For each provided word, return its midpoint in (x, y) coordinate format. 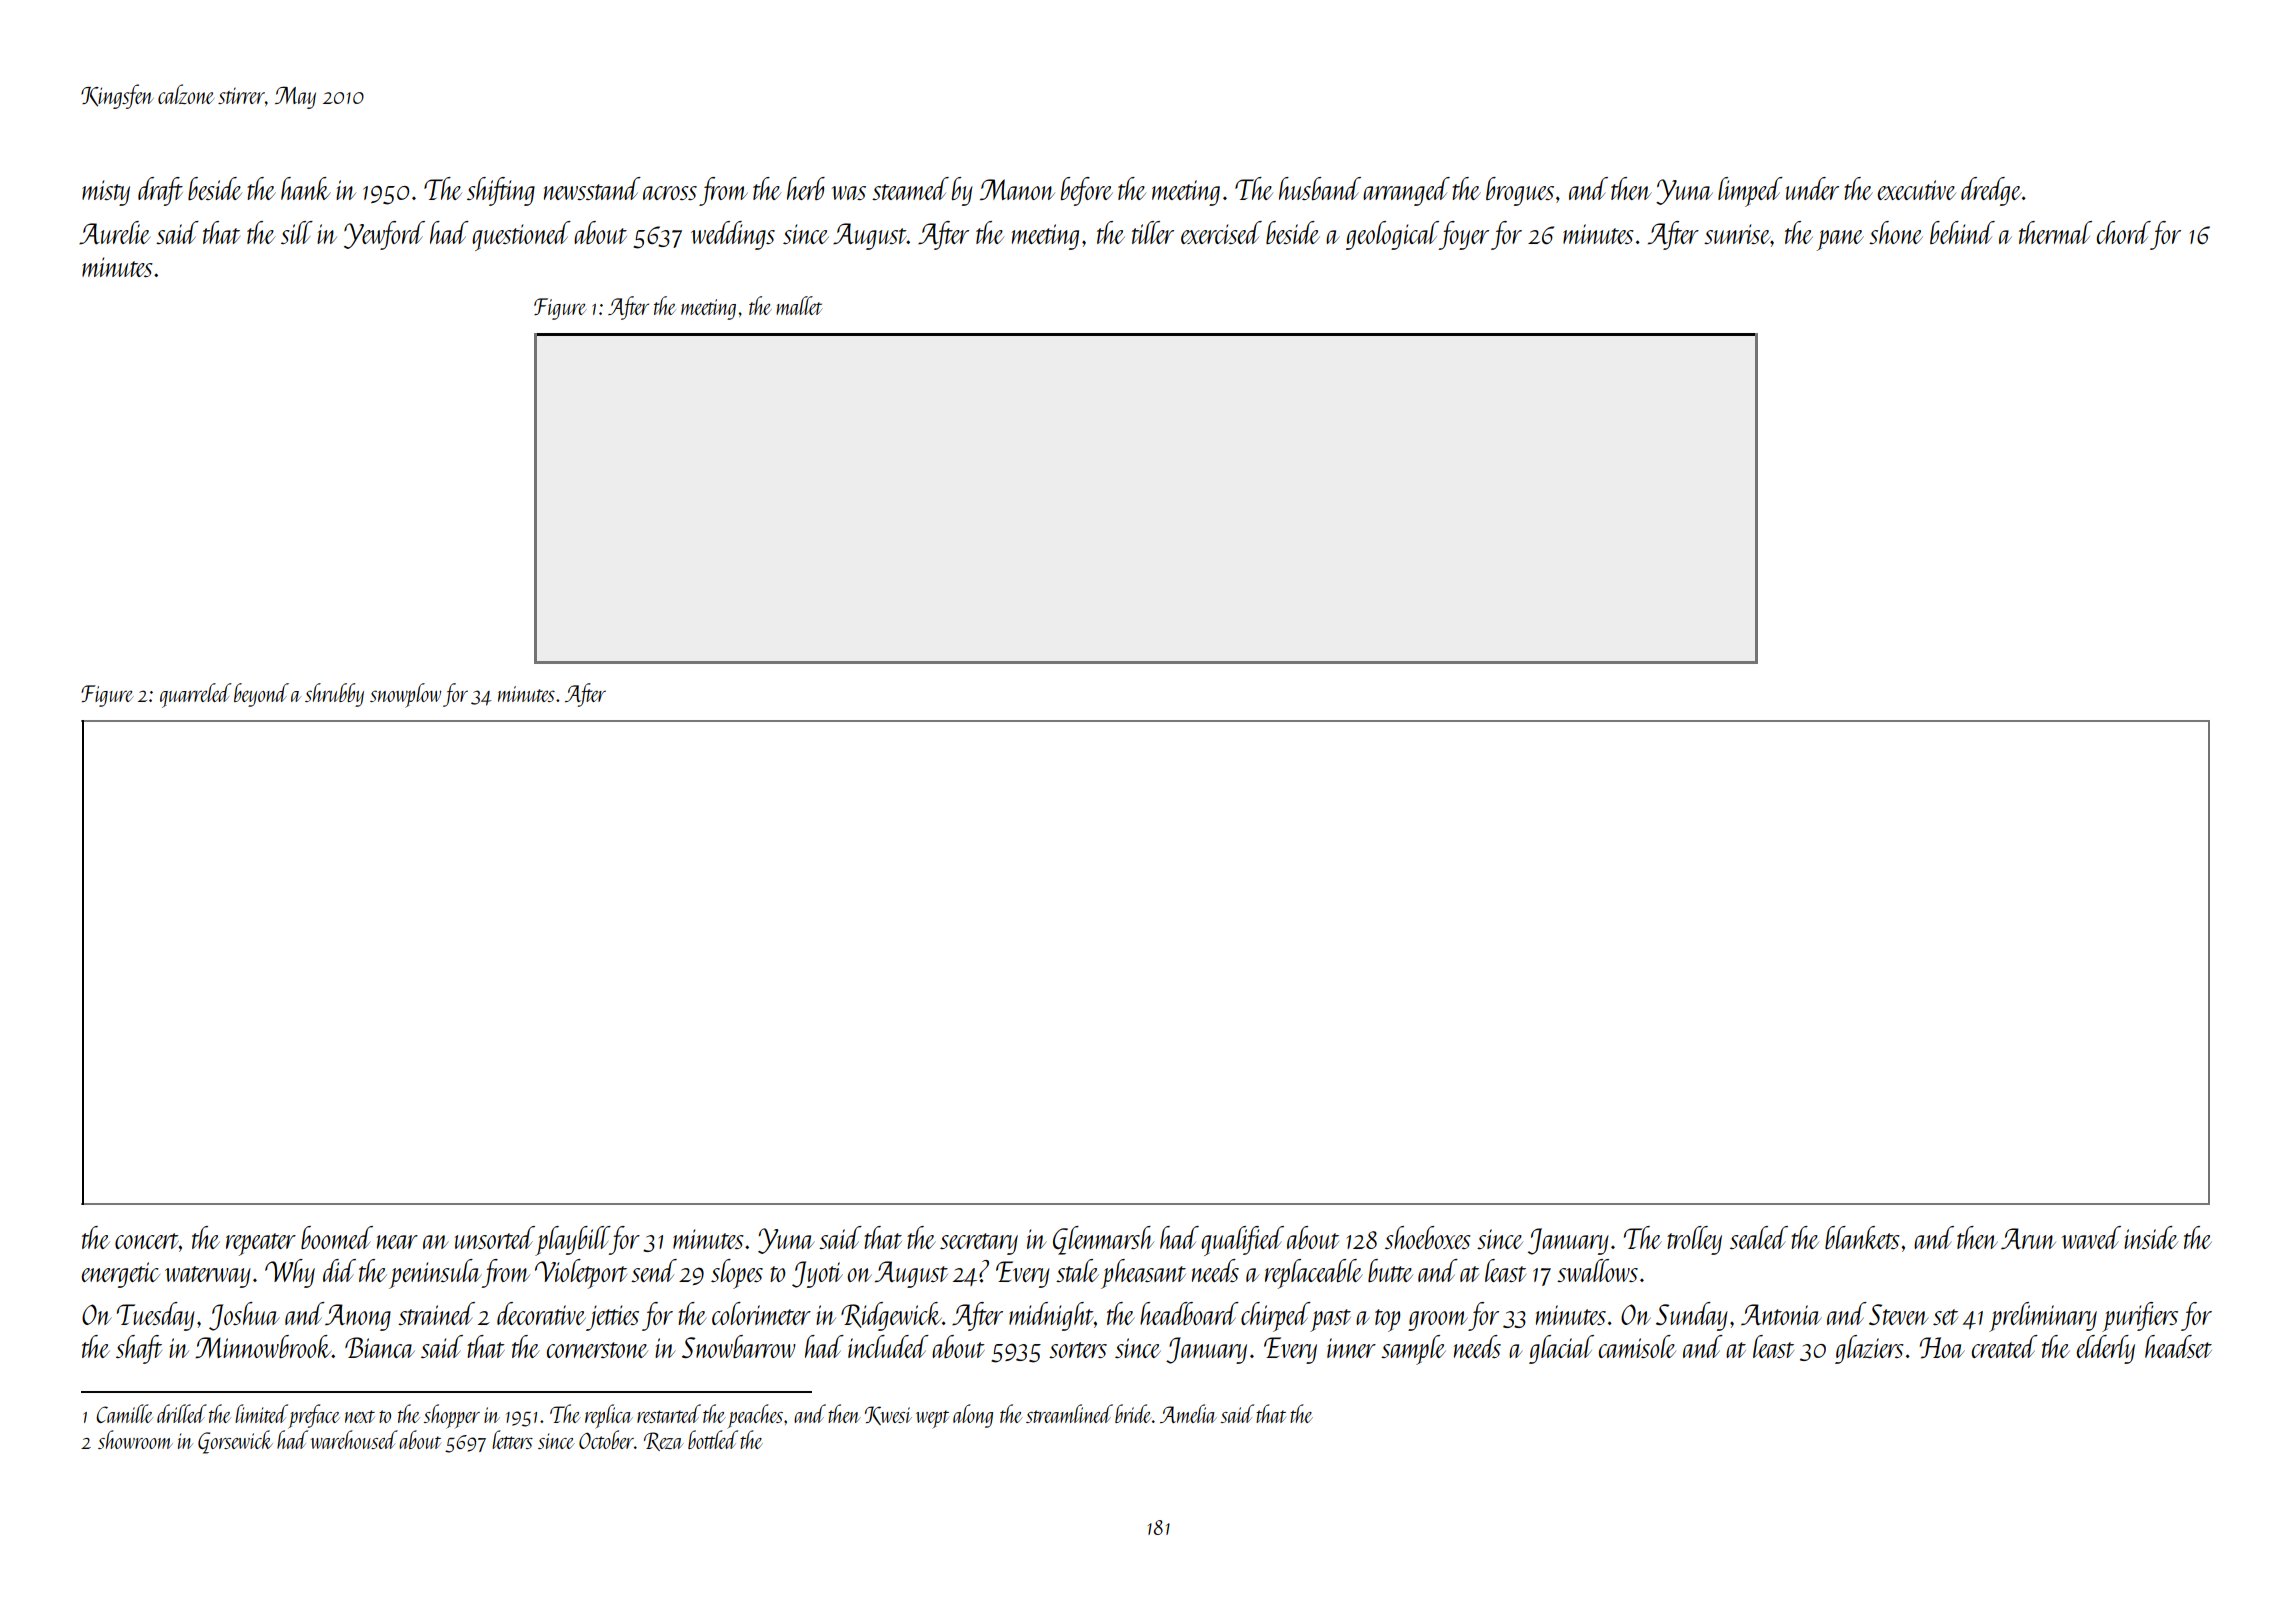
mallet (799, 305)
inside (2151, 1237)
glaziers (1869, 1349)
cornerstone (597, 1350)
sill (297, 232)
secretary (979, 1244)
